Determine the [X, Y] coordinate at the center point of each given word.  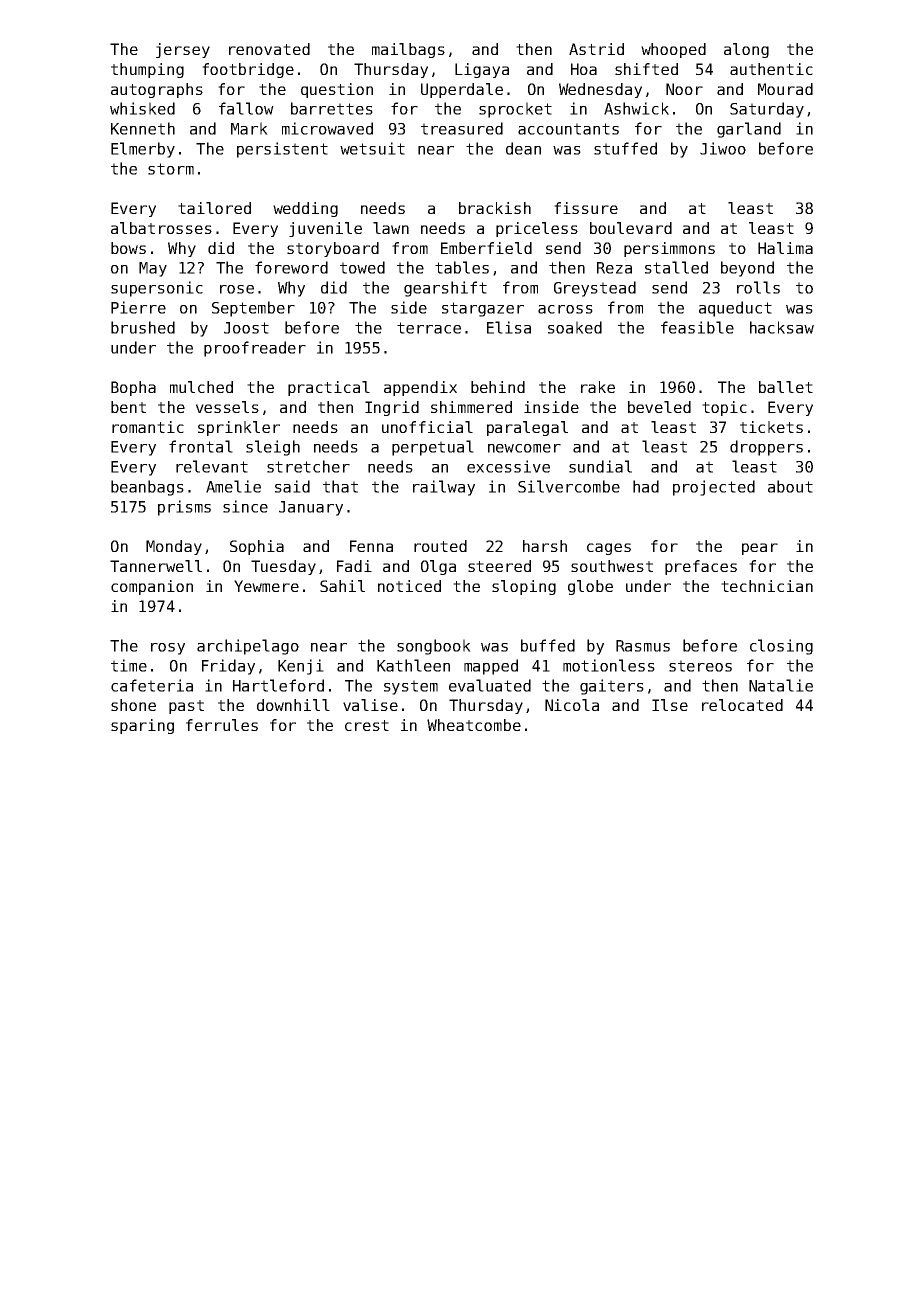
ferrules [222, 725]
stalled [676, 267]
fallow [246, 108]
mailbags [408, 50]
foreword [291, 267]
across [565, 309]
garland [749, 130]
